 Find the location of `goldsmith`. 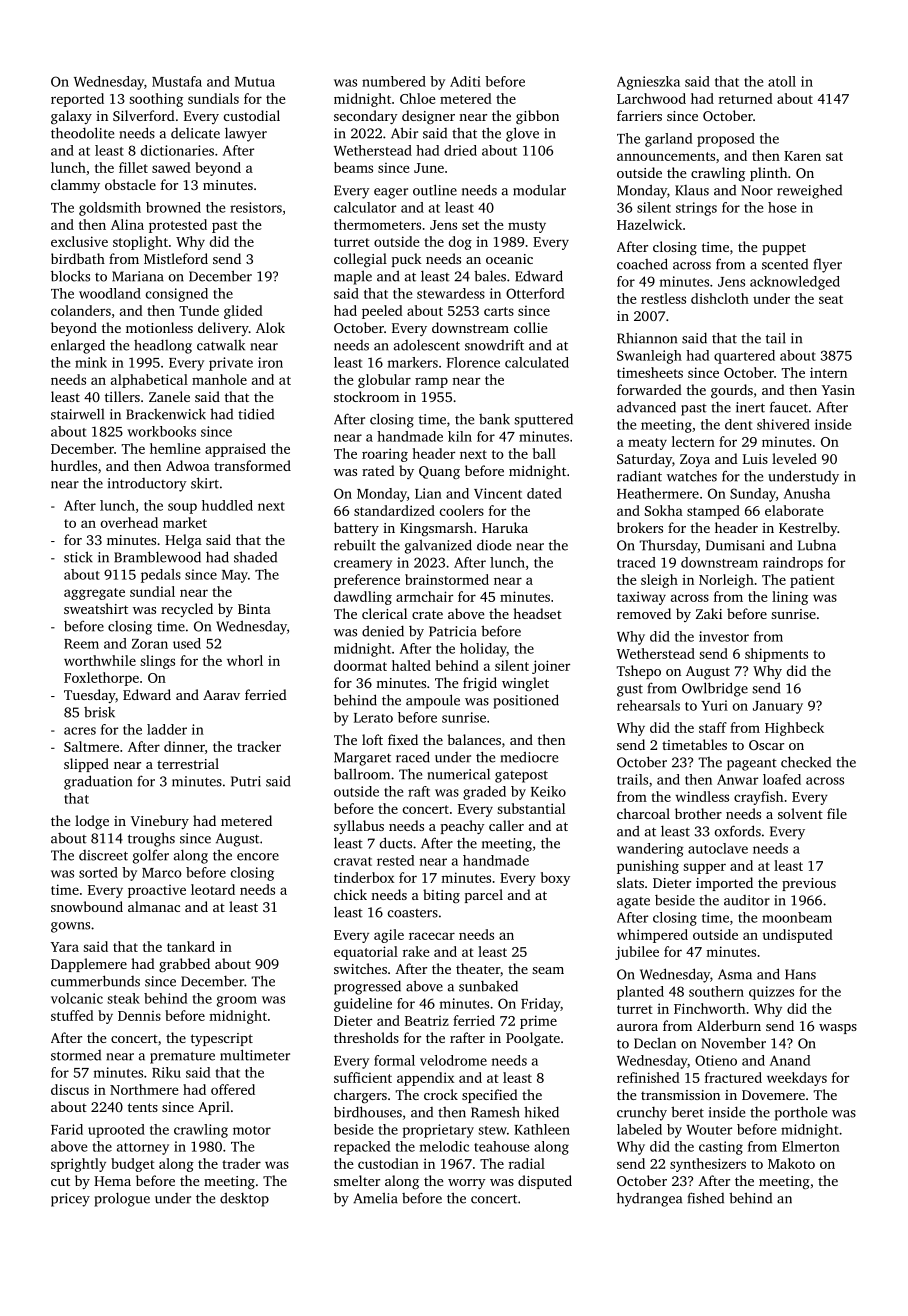

goldsmith is located at coordinates (110, 209).
